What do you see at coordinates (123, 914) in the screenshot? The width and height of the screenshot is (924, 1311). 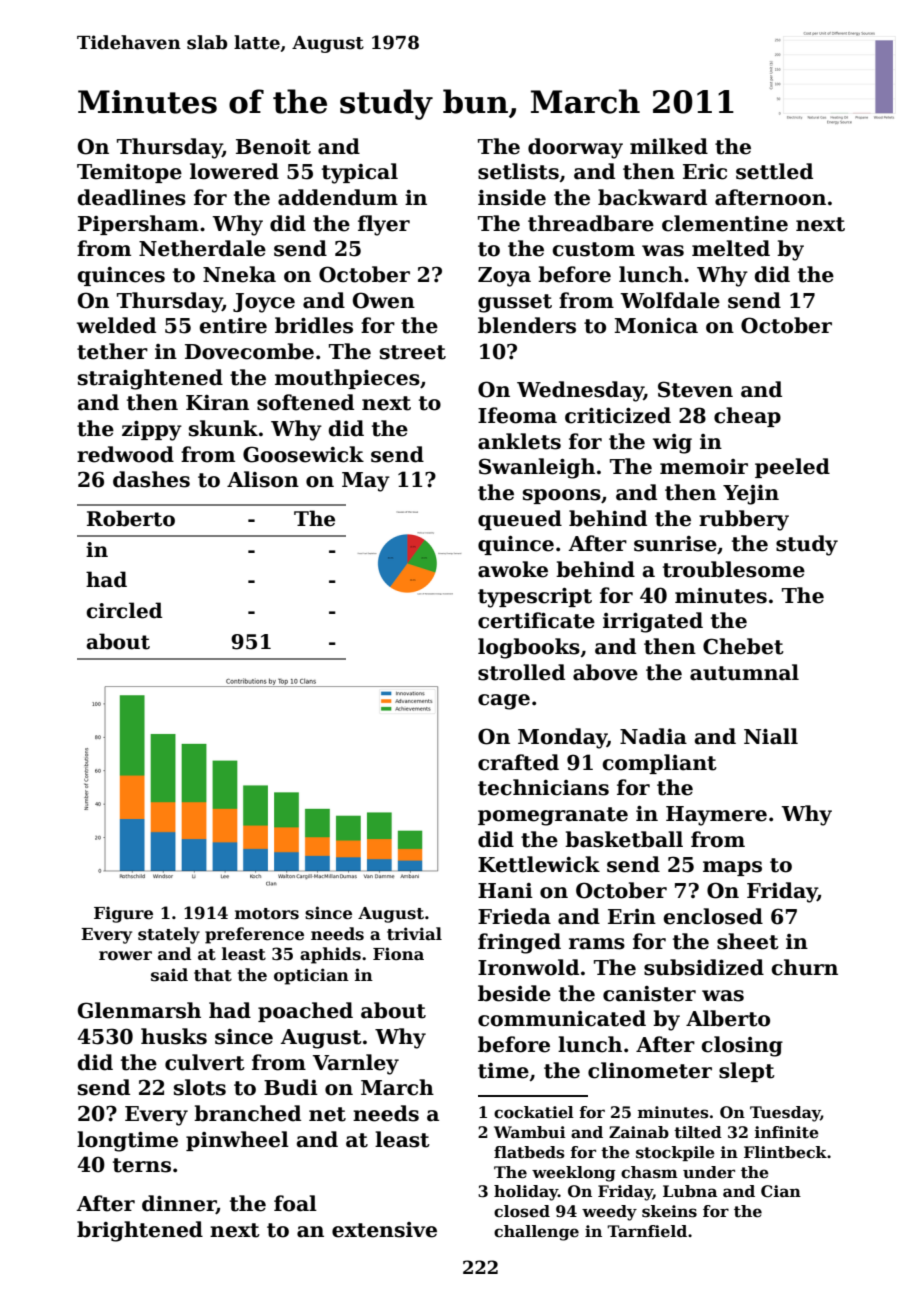 I see `Figure` at bounding box center [123, 914].
